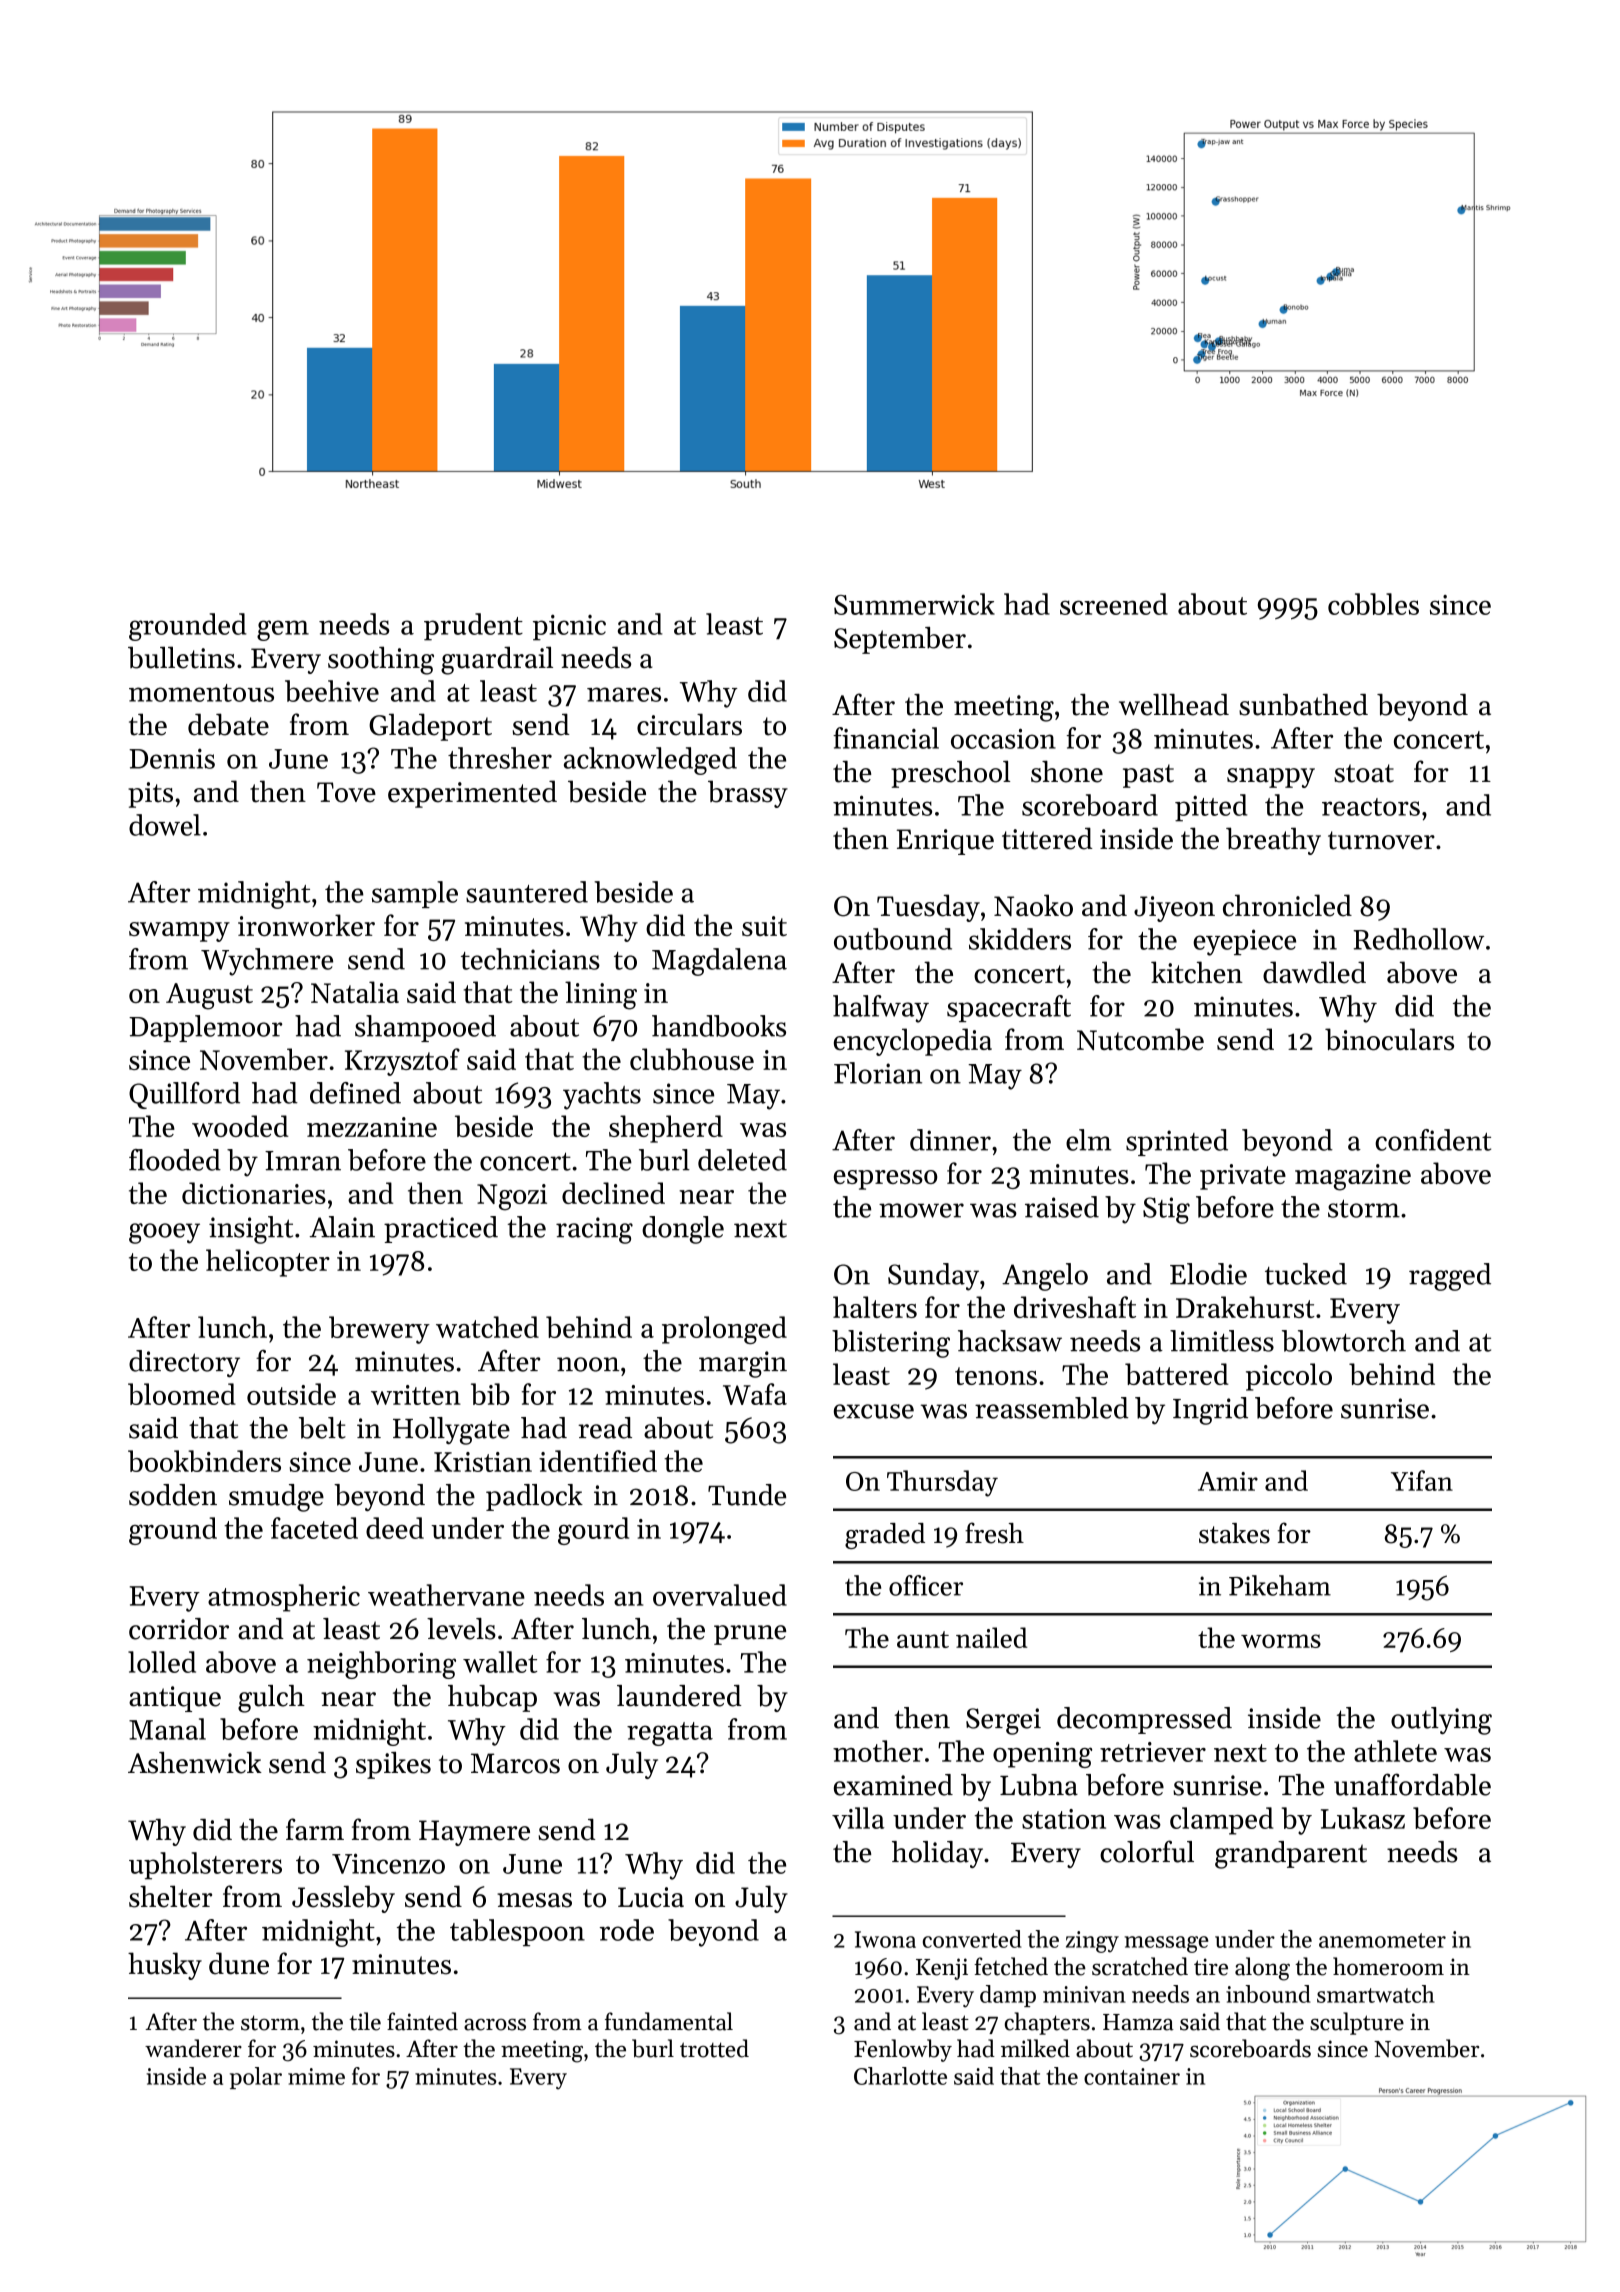 The image size is (1620, 2292). Describe the element at coordinates (205, 1866) in the document. I see `upholsterers` at that location.
